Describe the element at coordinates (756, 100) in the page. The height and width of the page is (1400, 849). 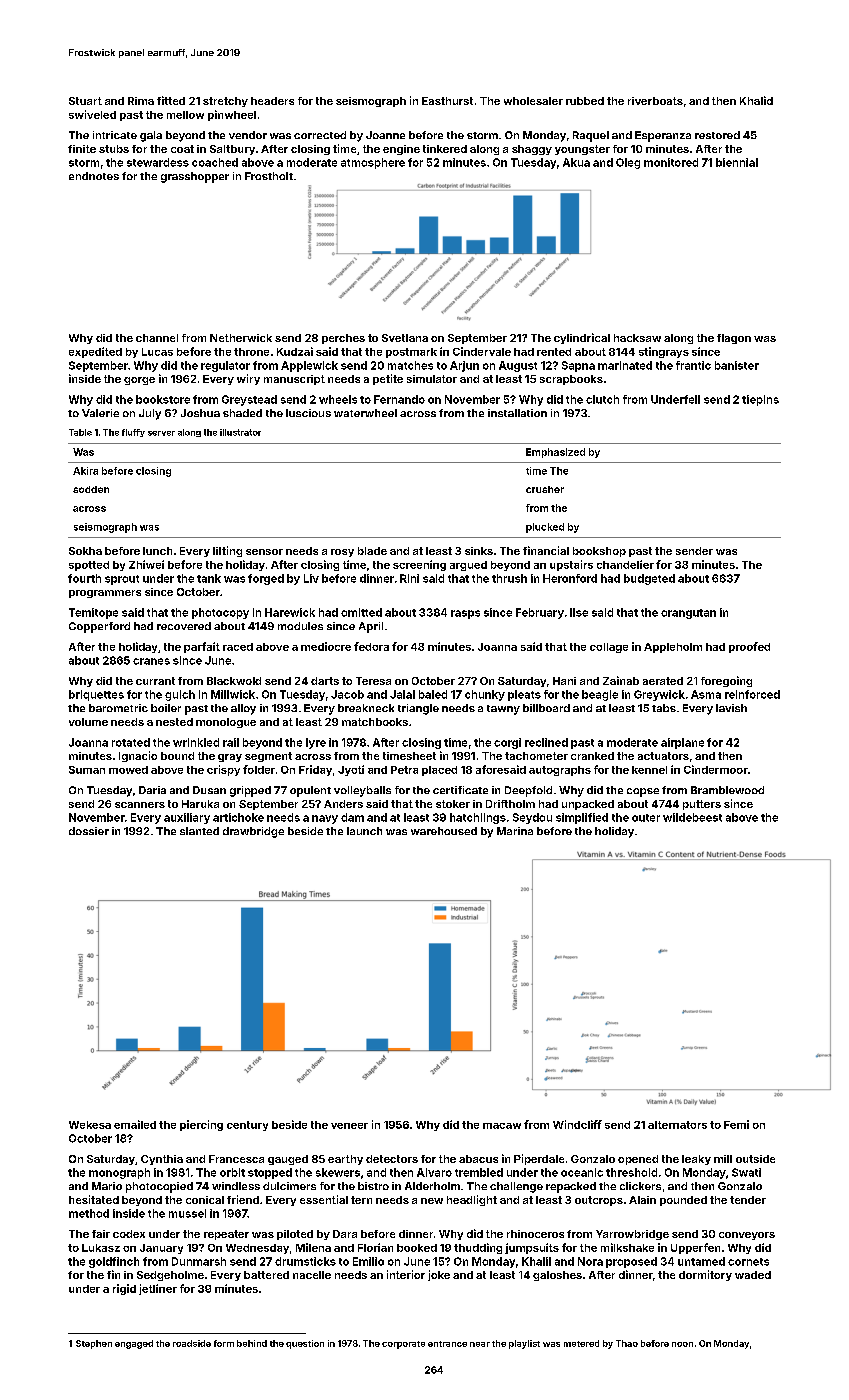
I see `Khalid` at that location.
